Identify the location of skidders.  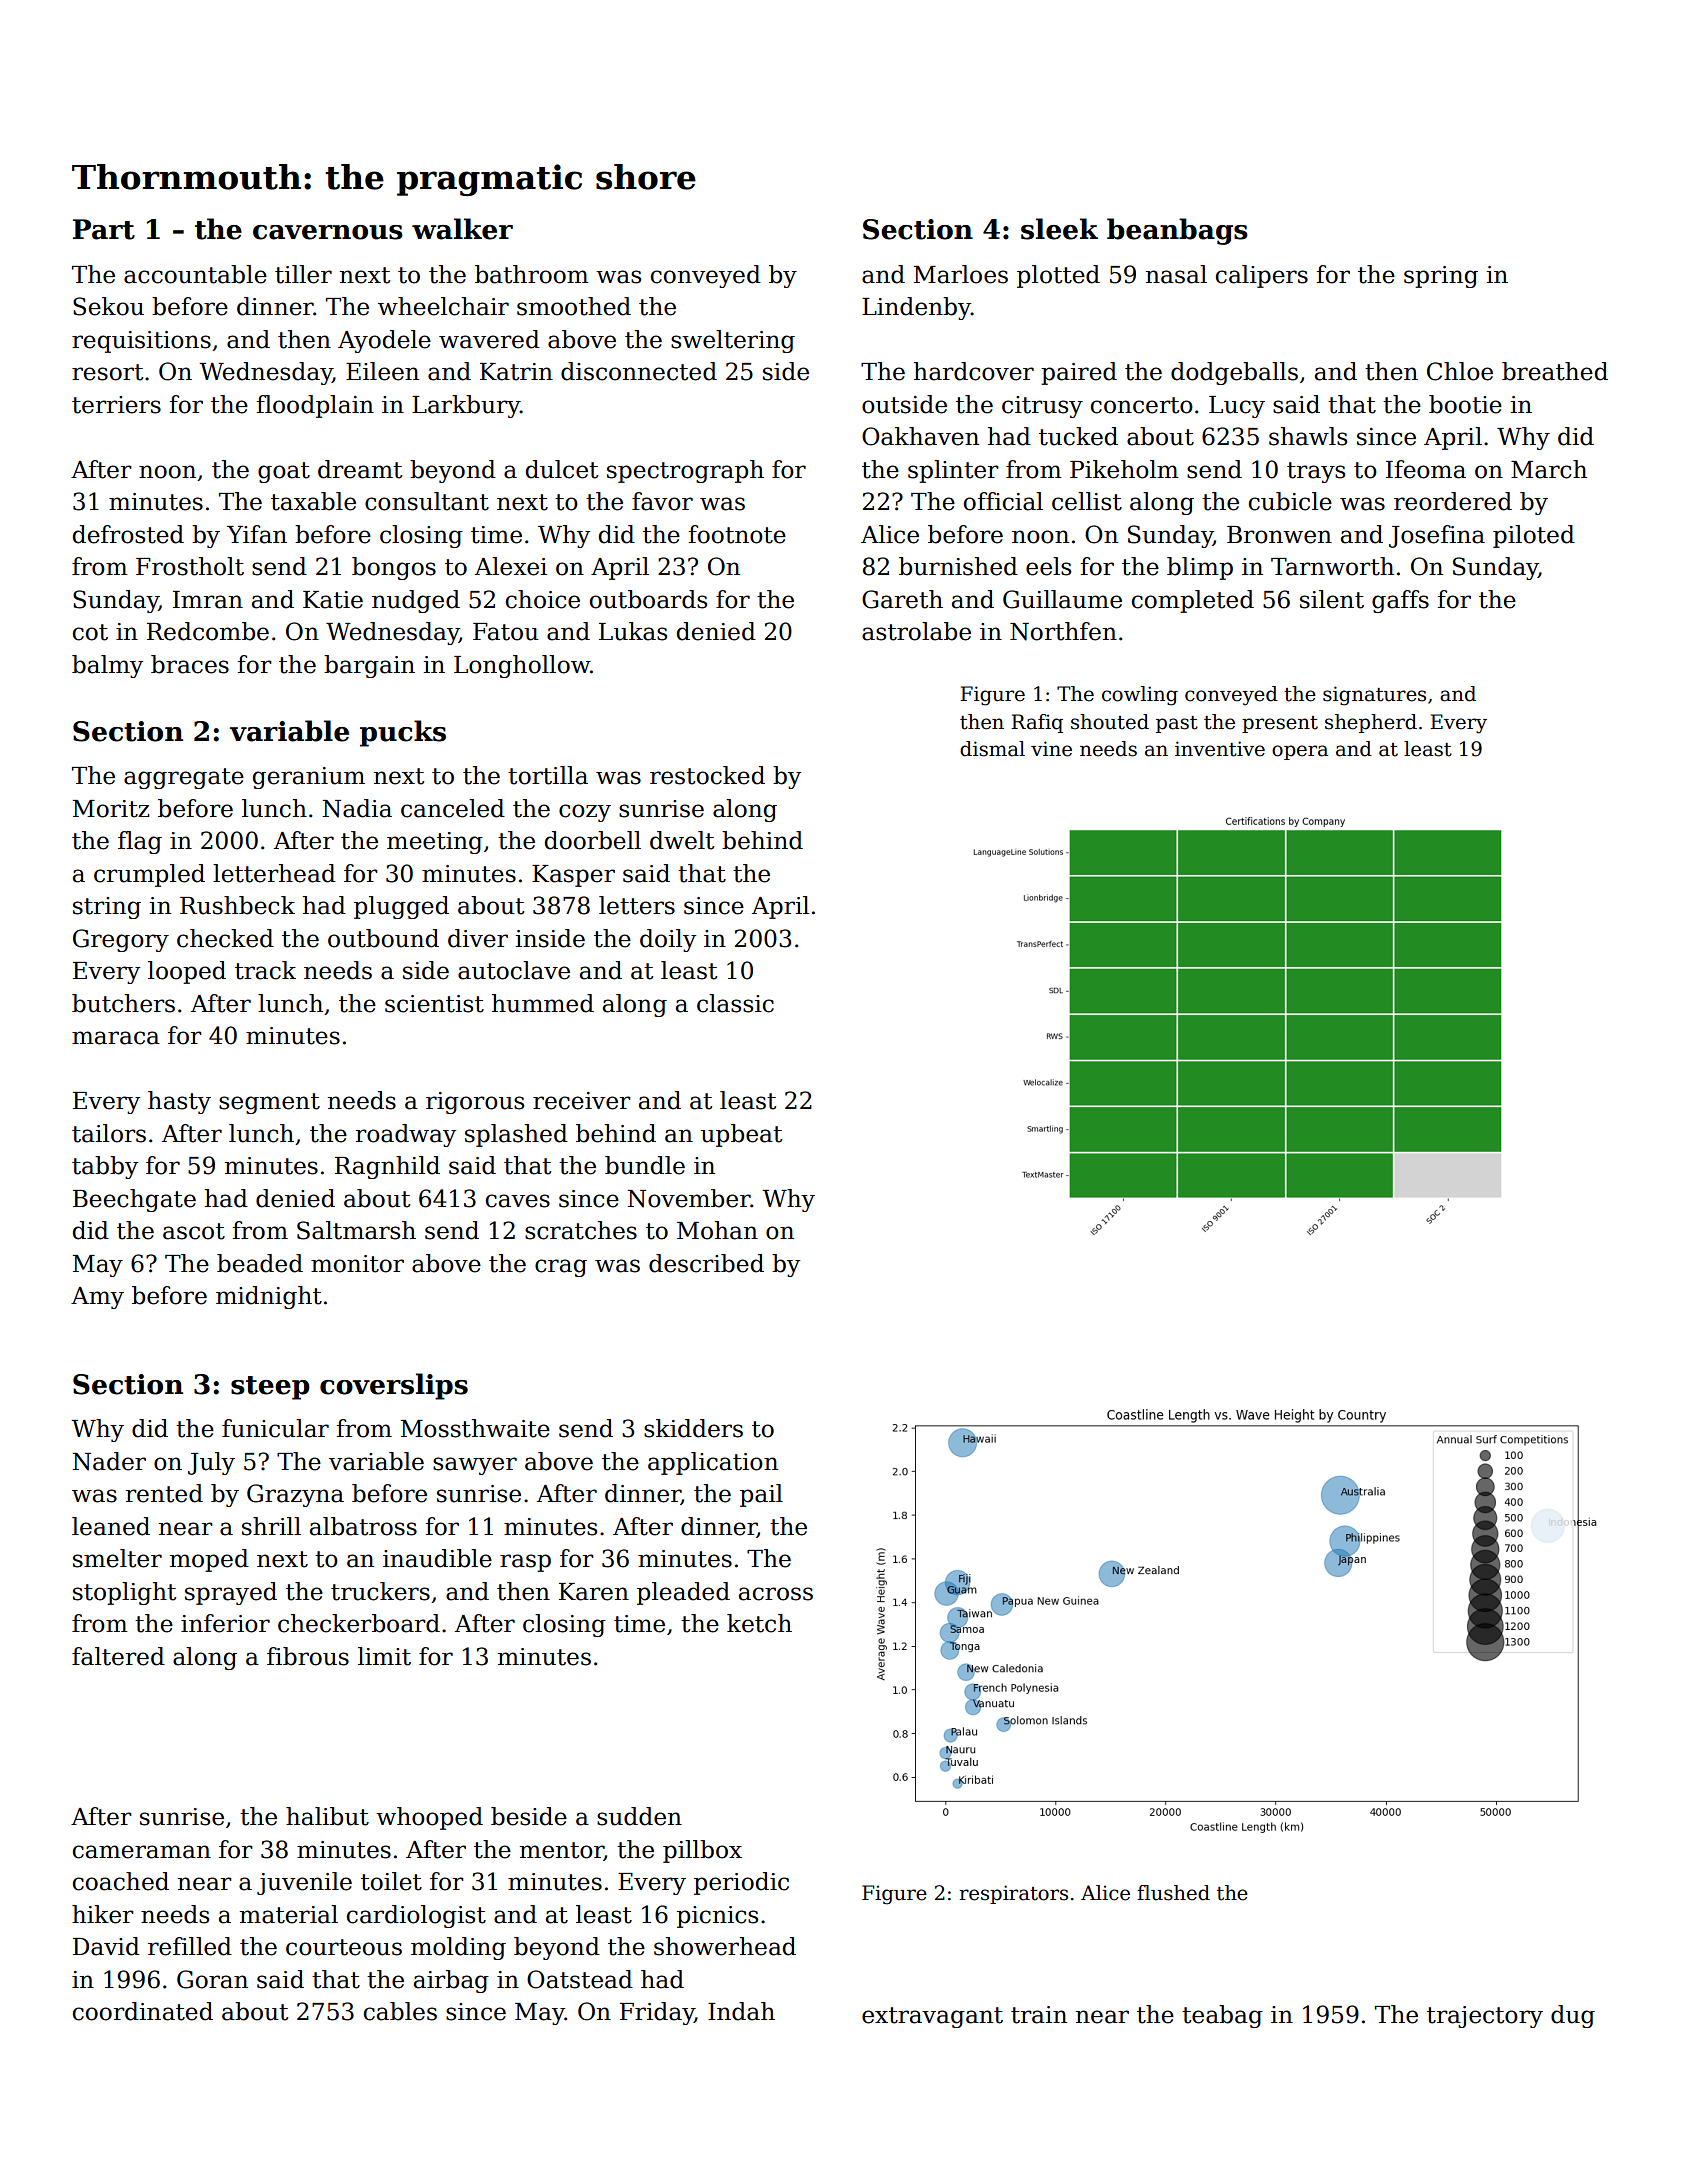
(693, 1428).
